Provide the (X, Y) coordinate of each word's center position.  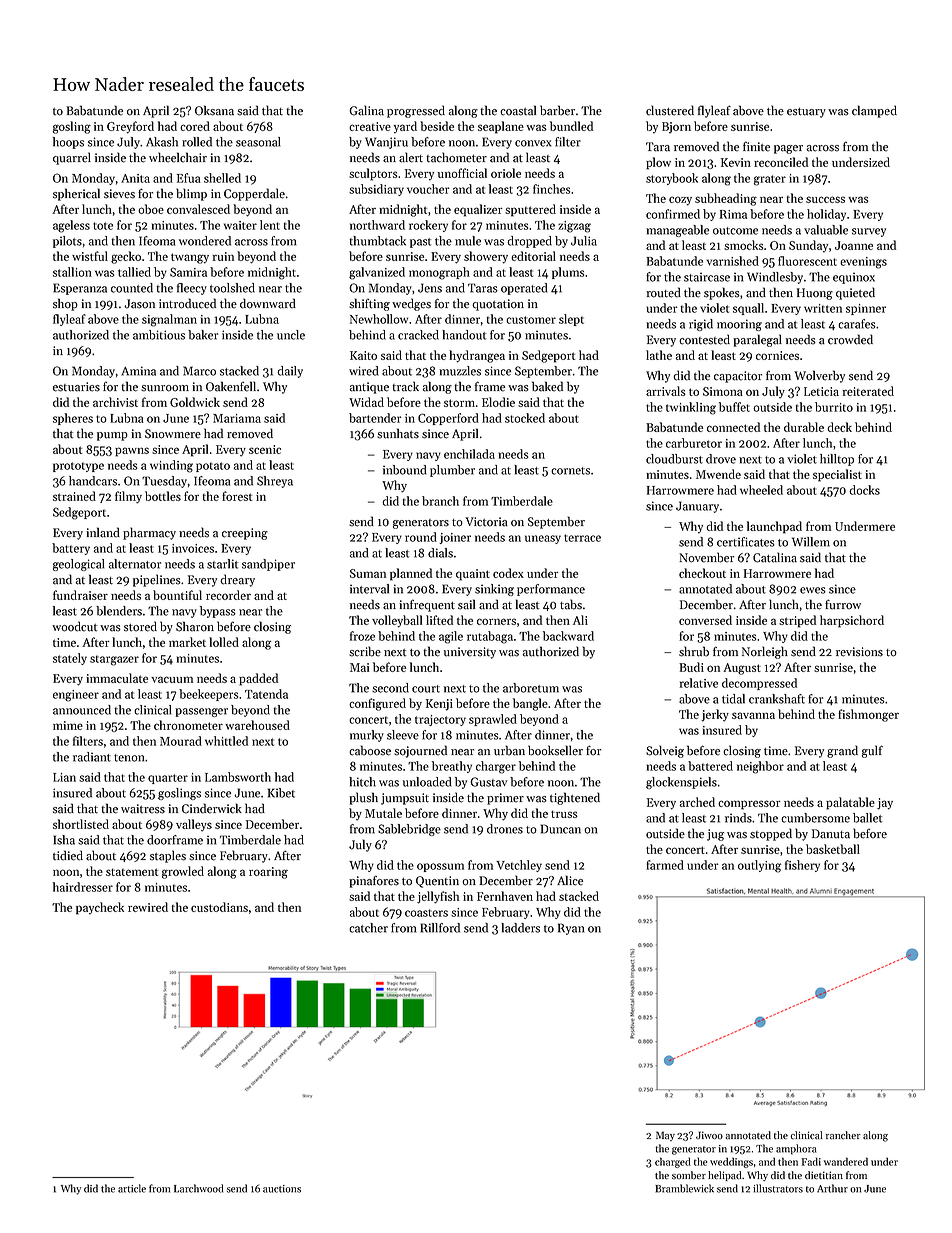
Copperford (448, 419)
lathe (659, 355)
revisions (859, 652)
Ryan (571, 929)
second (390, 688)
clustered (670, 110)
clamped (874, 111)
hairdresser (83, 887)
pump (112, 436)
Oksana (214, 110)
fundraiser (80, 595)
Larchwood (198, 1188)
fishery (802, 866)
